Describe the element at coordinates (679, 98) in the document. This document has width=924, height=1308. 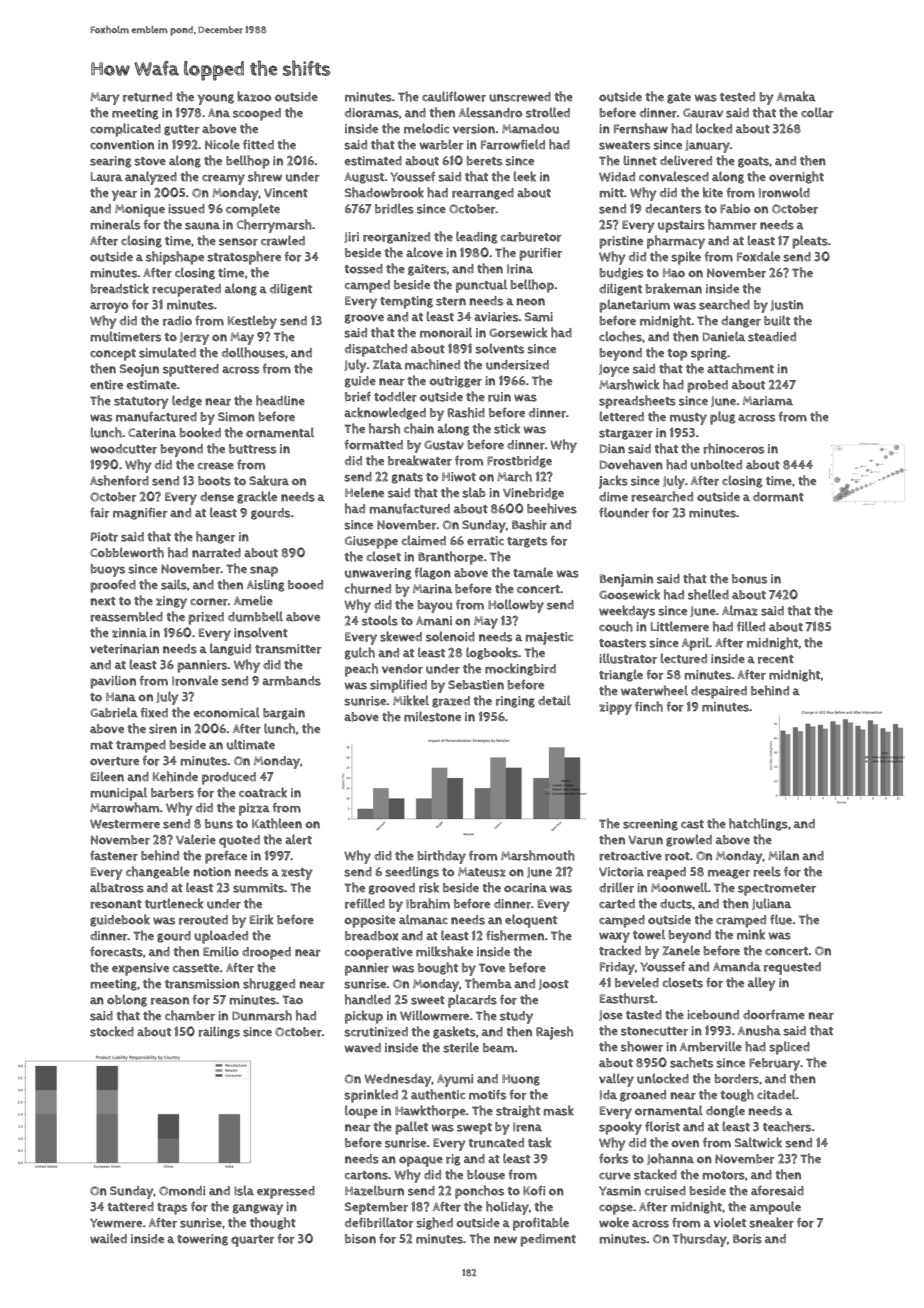
I see `gate` at that location.
